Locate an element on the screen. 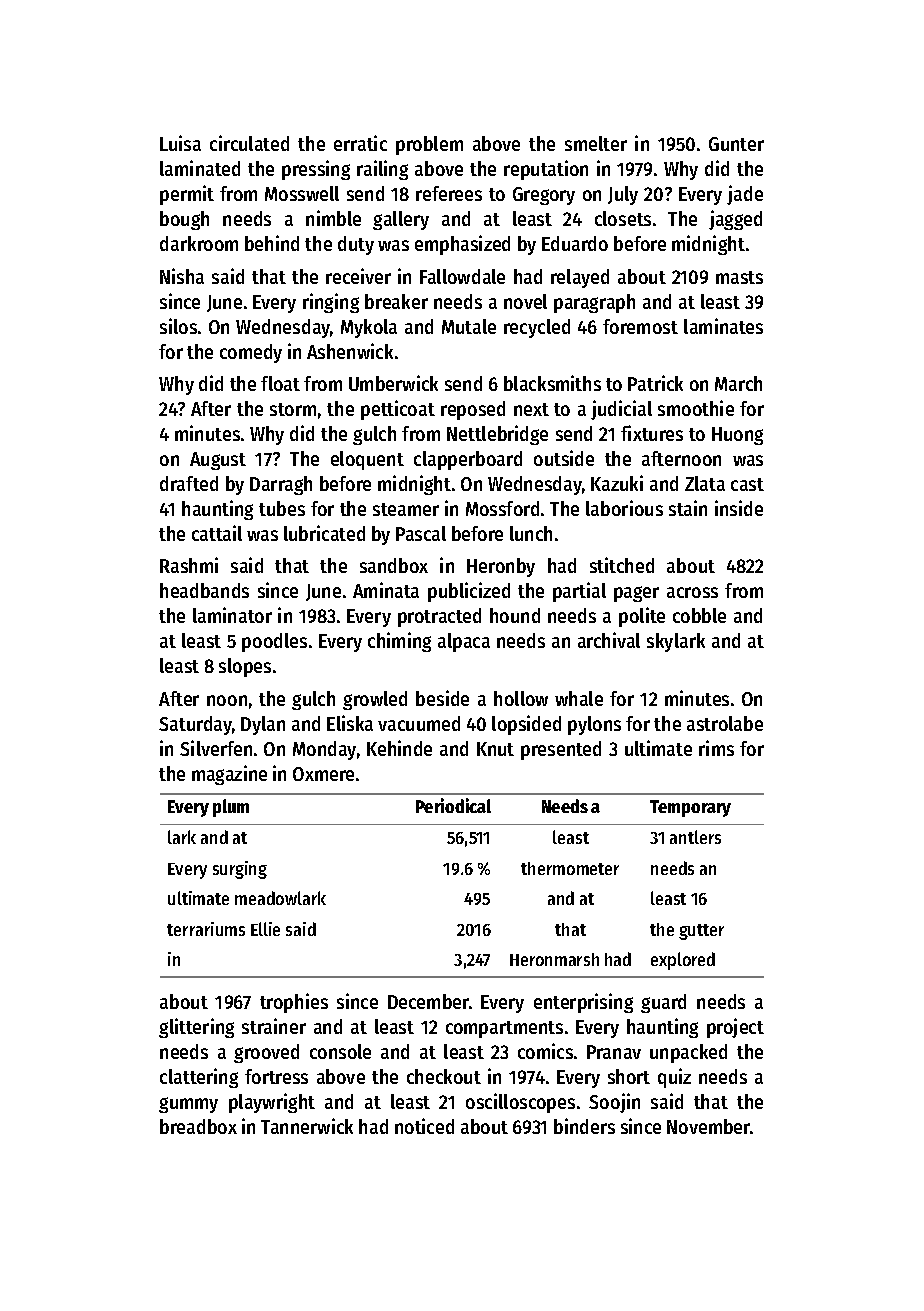 Image resolution: width=924 pixels, height=1311 pixels. surging is located at coordinates (240, 870).
